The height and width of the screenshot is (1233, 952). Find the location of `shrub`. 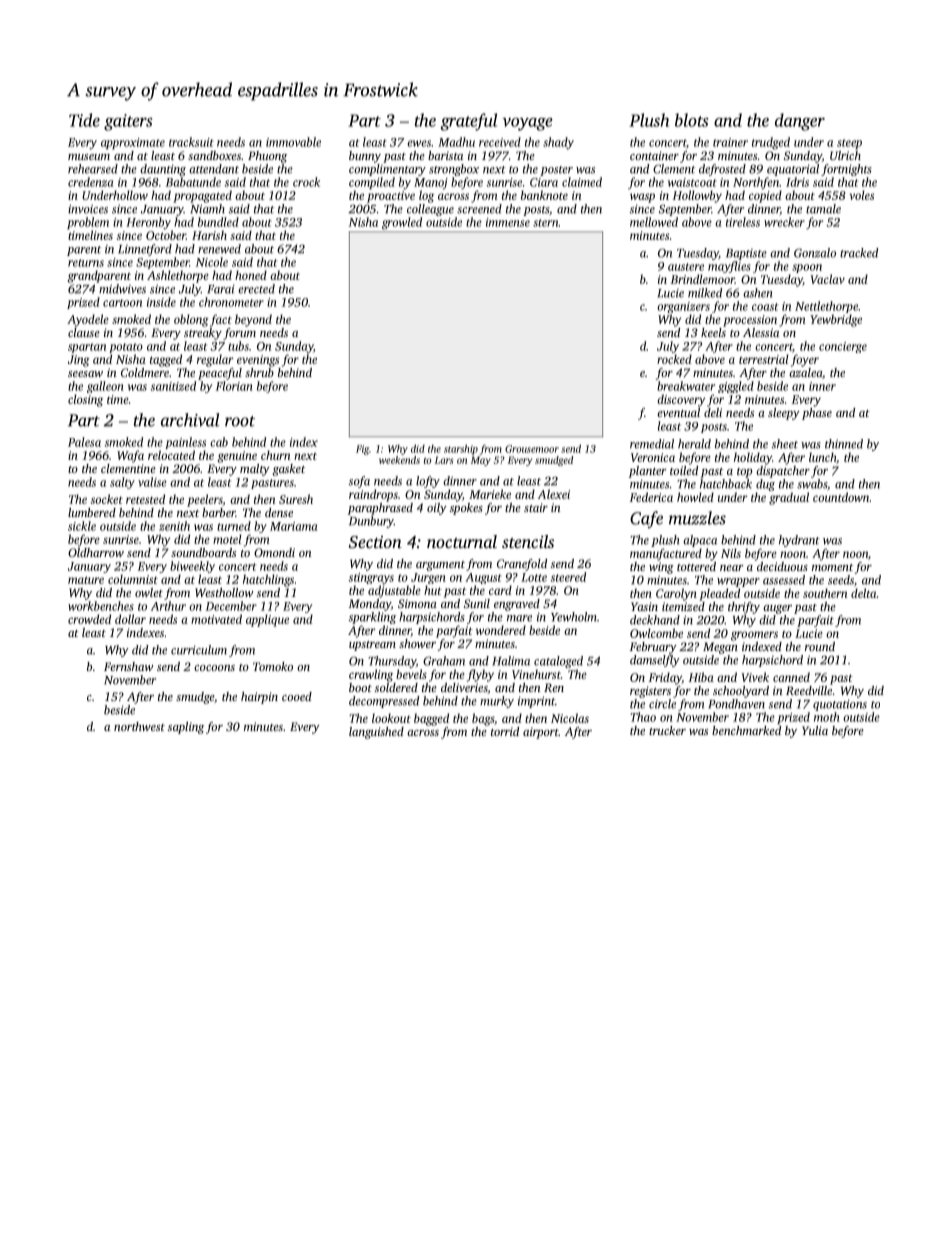

shrub is located at coordinates (259, 372).
